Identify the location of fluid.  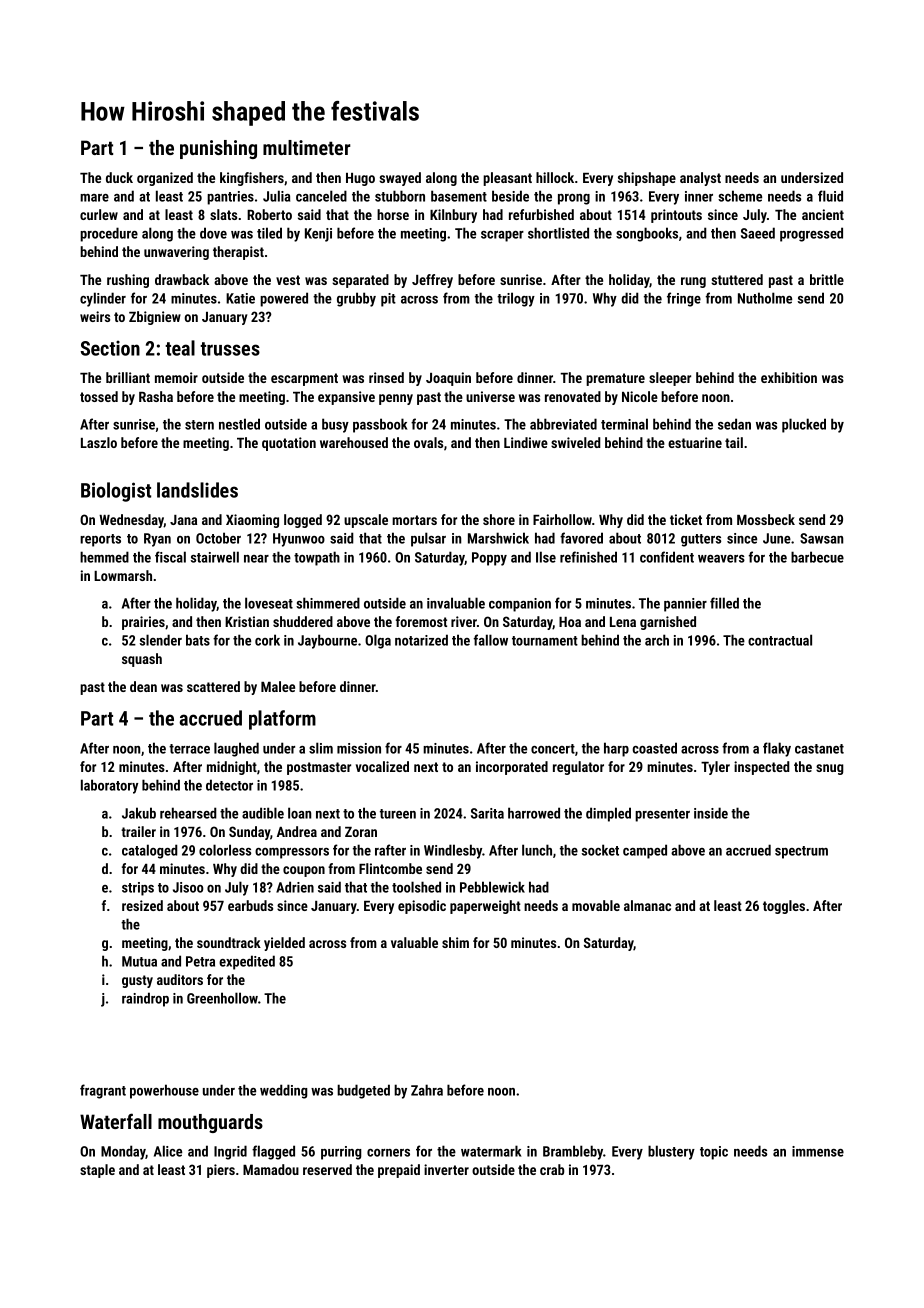
(830, 196).
